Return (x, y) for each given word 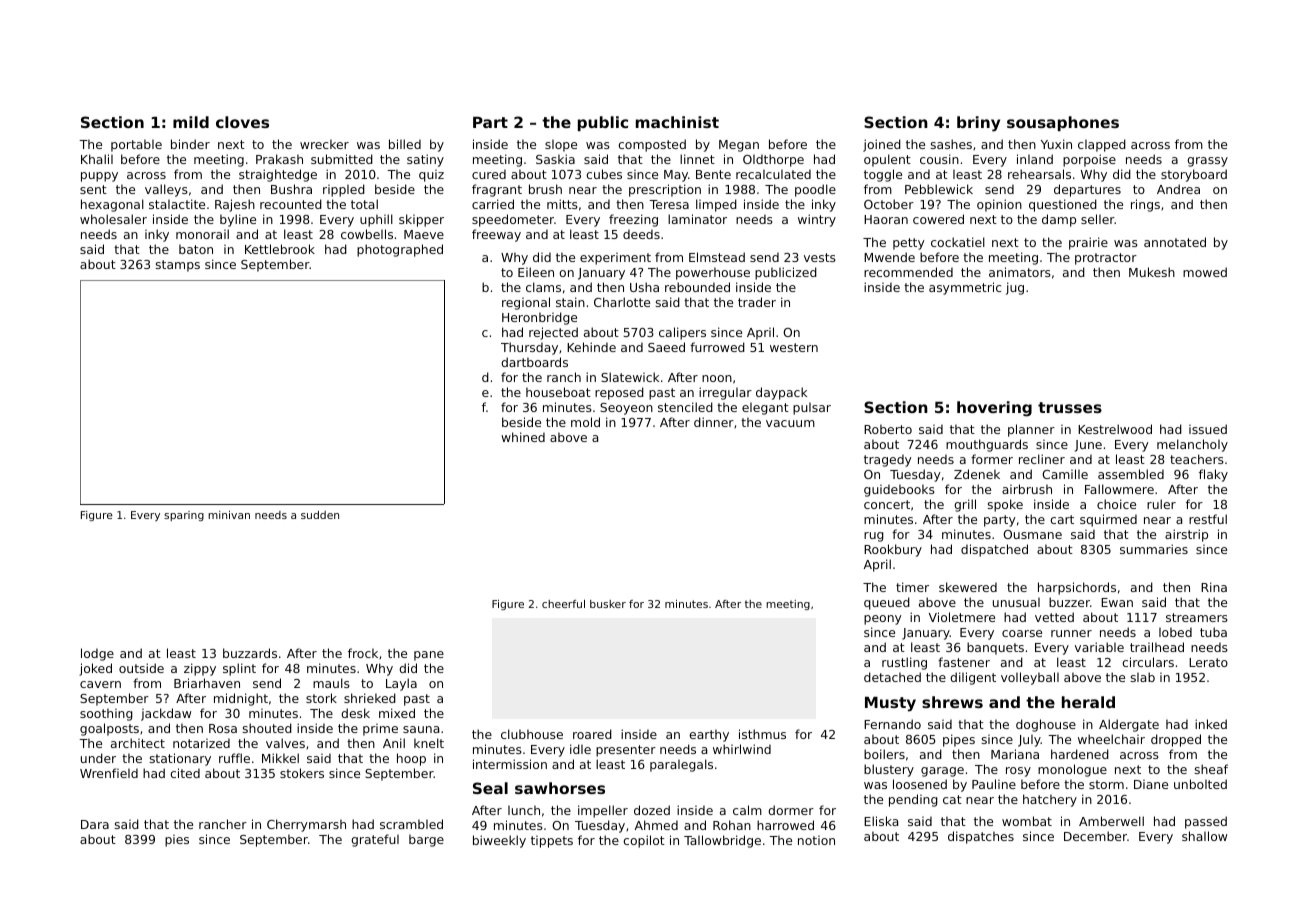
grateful (375, 840)
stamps (178, 266)
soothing (106, 714)
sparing (184, 516)
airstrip (1186, 535)
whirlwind (742, 749)
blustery (889, 770)
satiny (425, 160)
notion (816, 840)
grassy (1207, 162)
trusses (1070, 407)
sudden (320, 515)
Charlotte (622, 302)
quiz (431, 175)
